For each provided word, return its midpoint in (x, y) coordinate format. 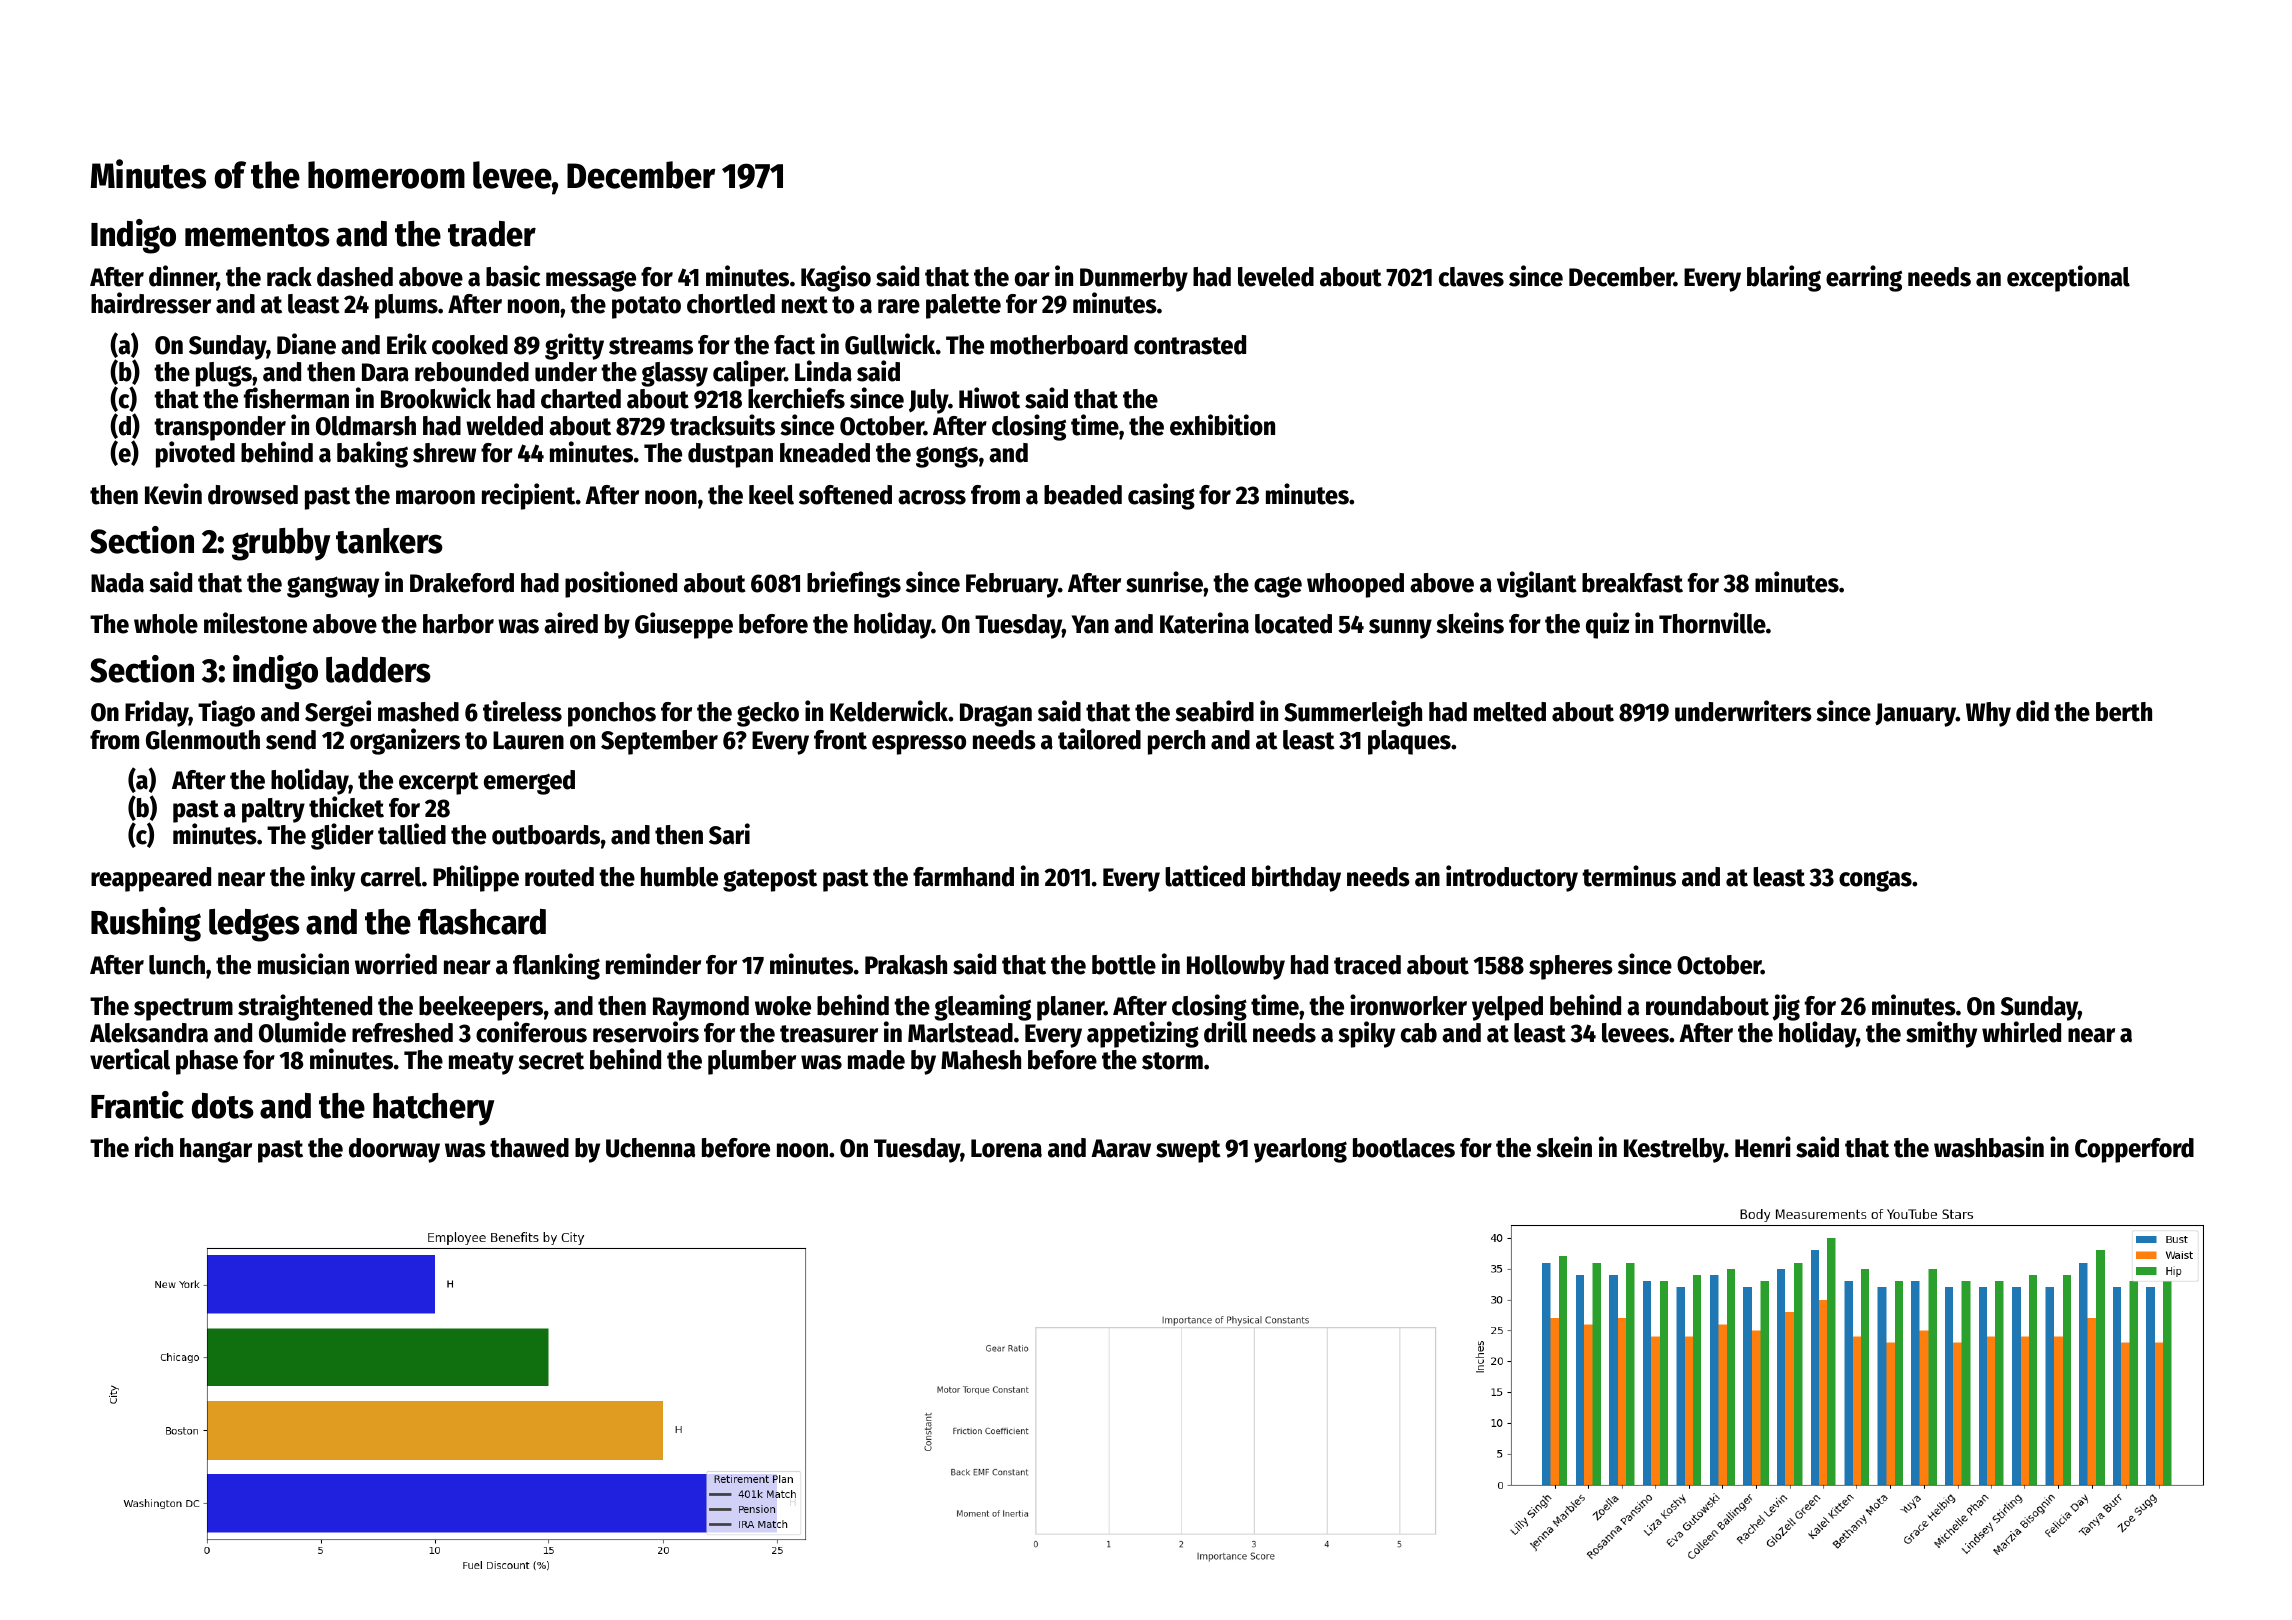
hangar (216, 1150)
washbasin (1989, 1147)
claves (1471, 277)
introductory (1512, 878)
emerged (529, 782)
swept (1188, 1151)
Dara (385, 372)
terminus (1629, 876)
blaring (1784, 278)
